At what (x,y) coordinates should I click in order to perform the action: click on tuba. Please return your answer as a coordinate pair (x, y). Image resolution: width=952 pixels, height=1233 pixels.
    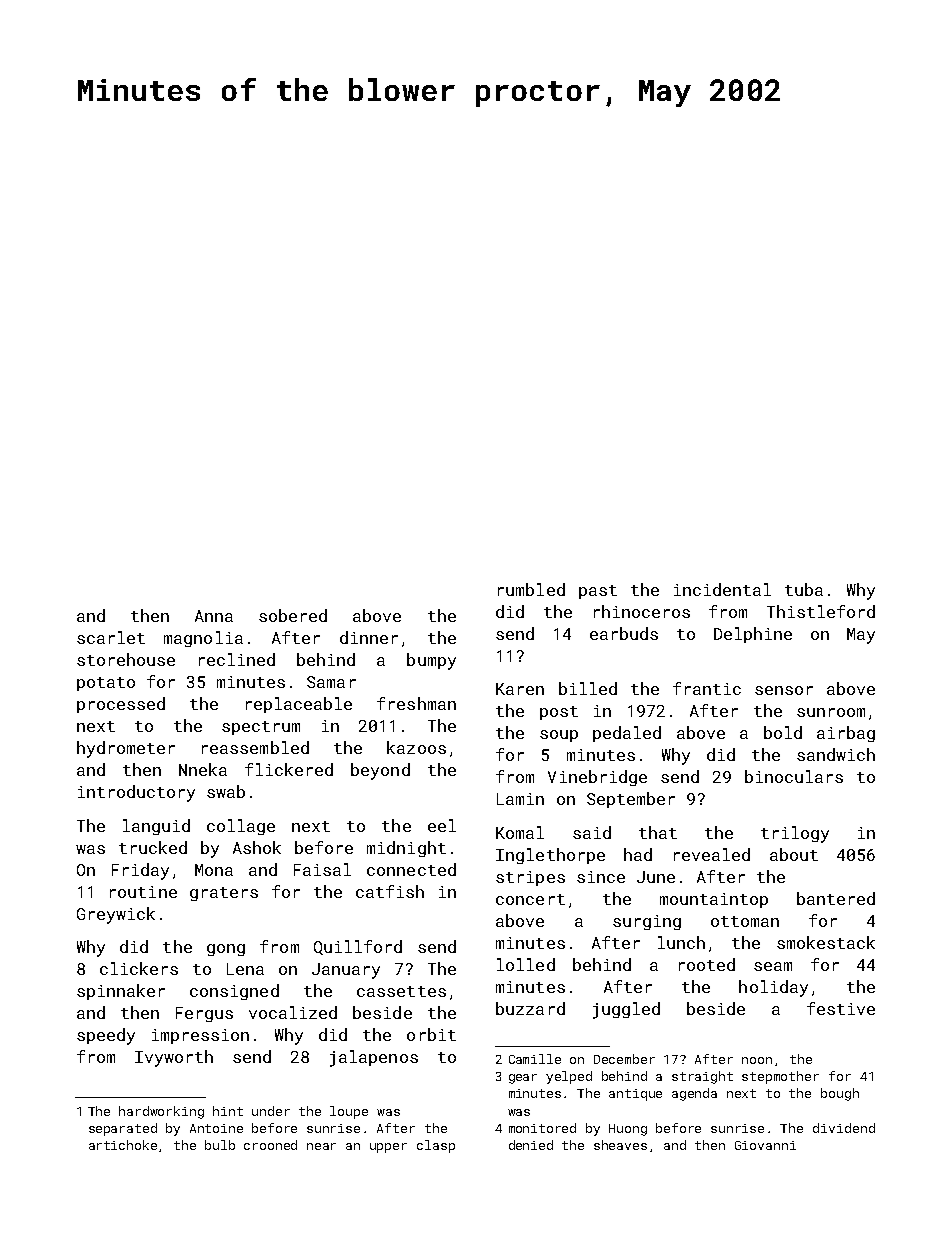
    Looking at the image, I should click on (804, 589).
